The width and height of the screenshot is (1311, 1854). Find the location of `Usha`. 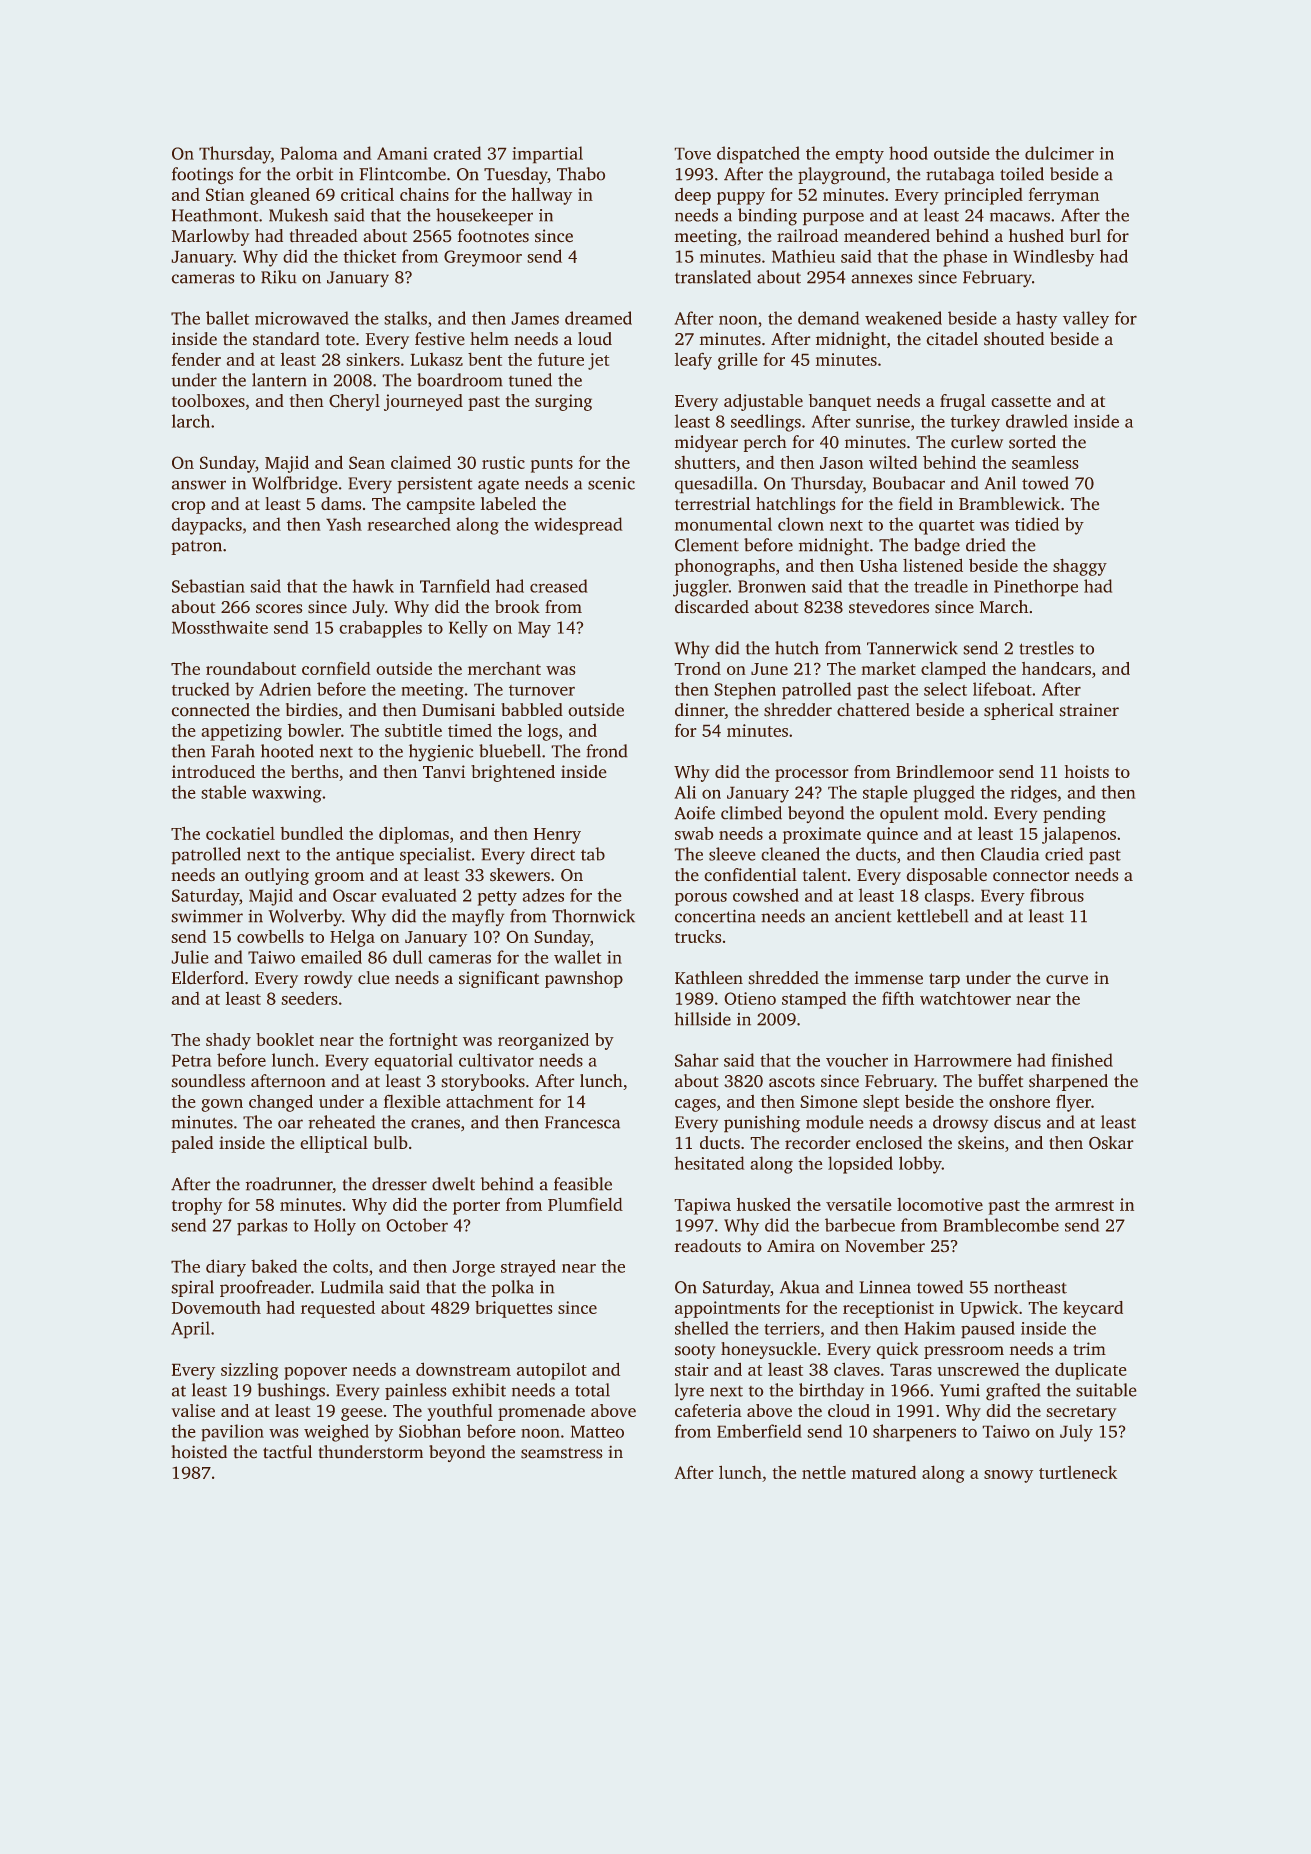

Usha is located at coordinates (879, 565).
